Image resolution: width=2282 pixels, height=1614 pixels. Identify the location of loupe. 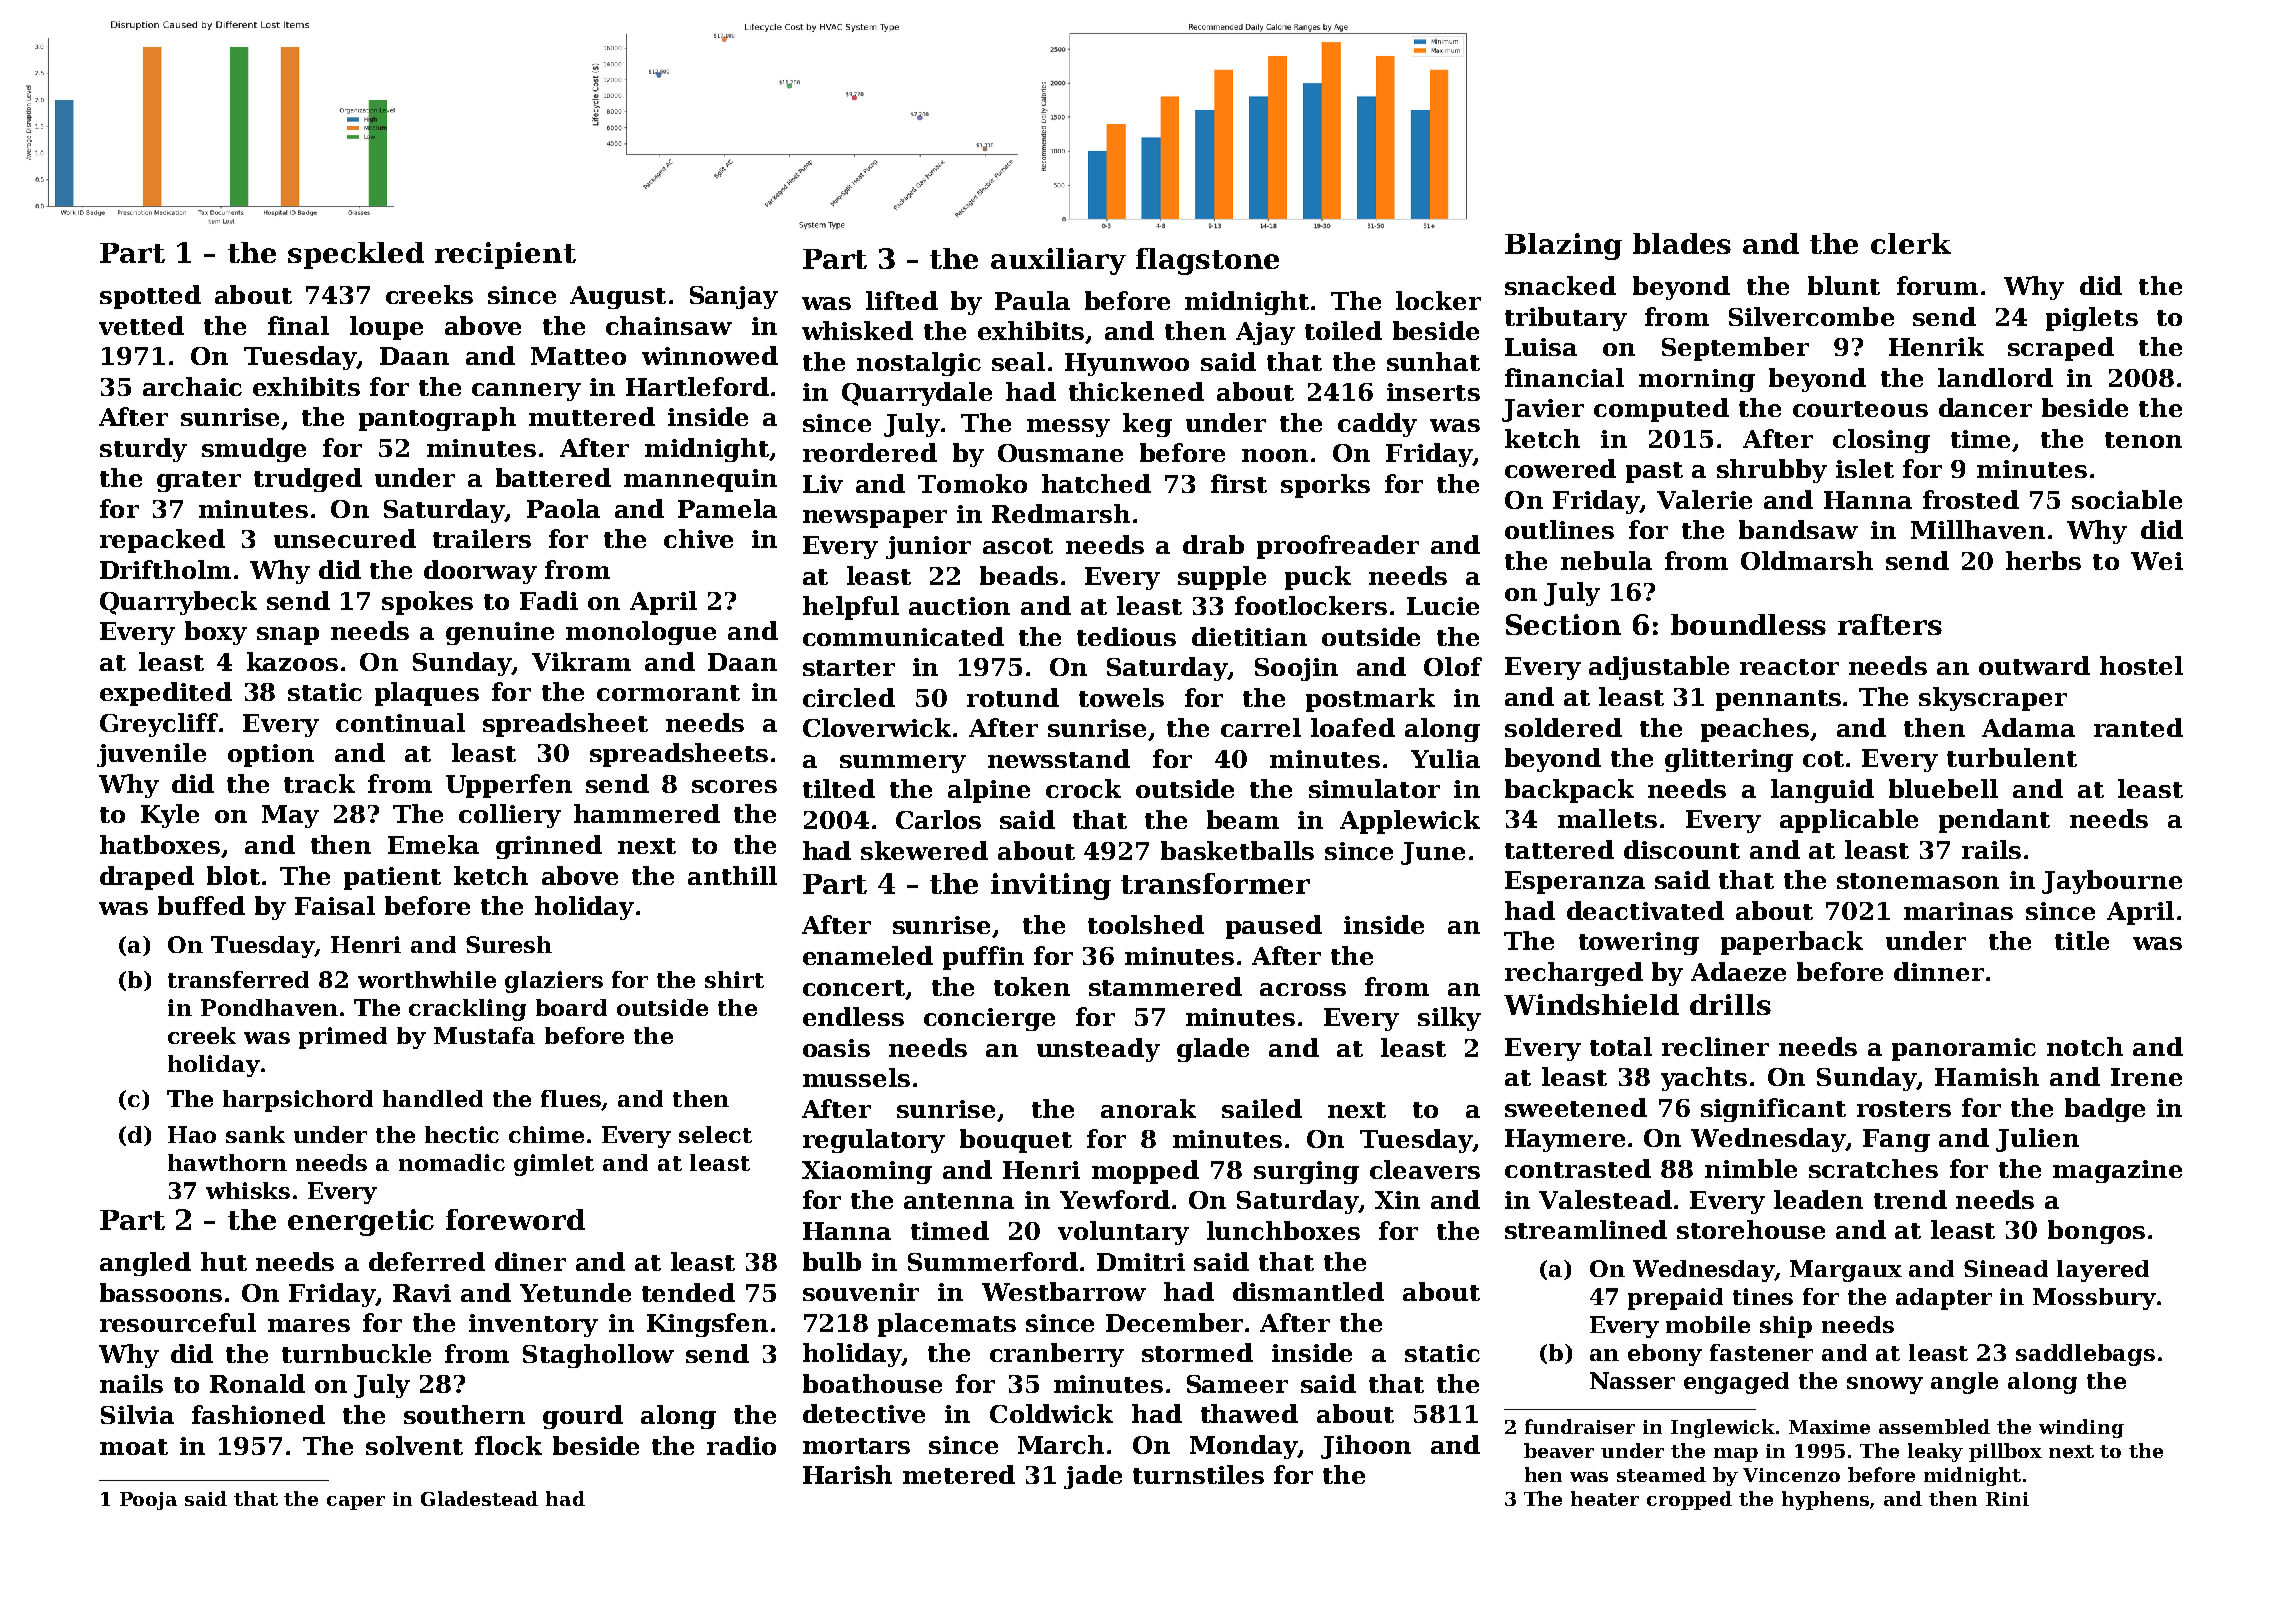
(386, 328).
